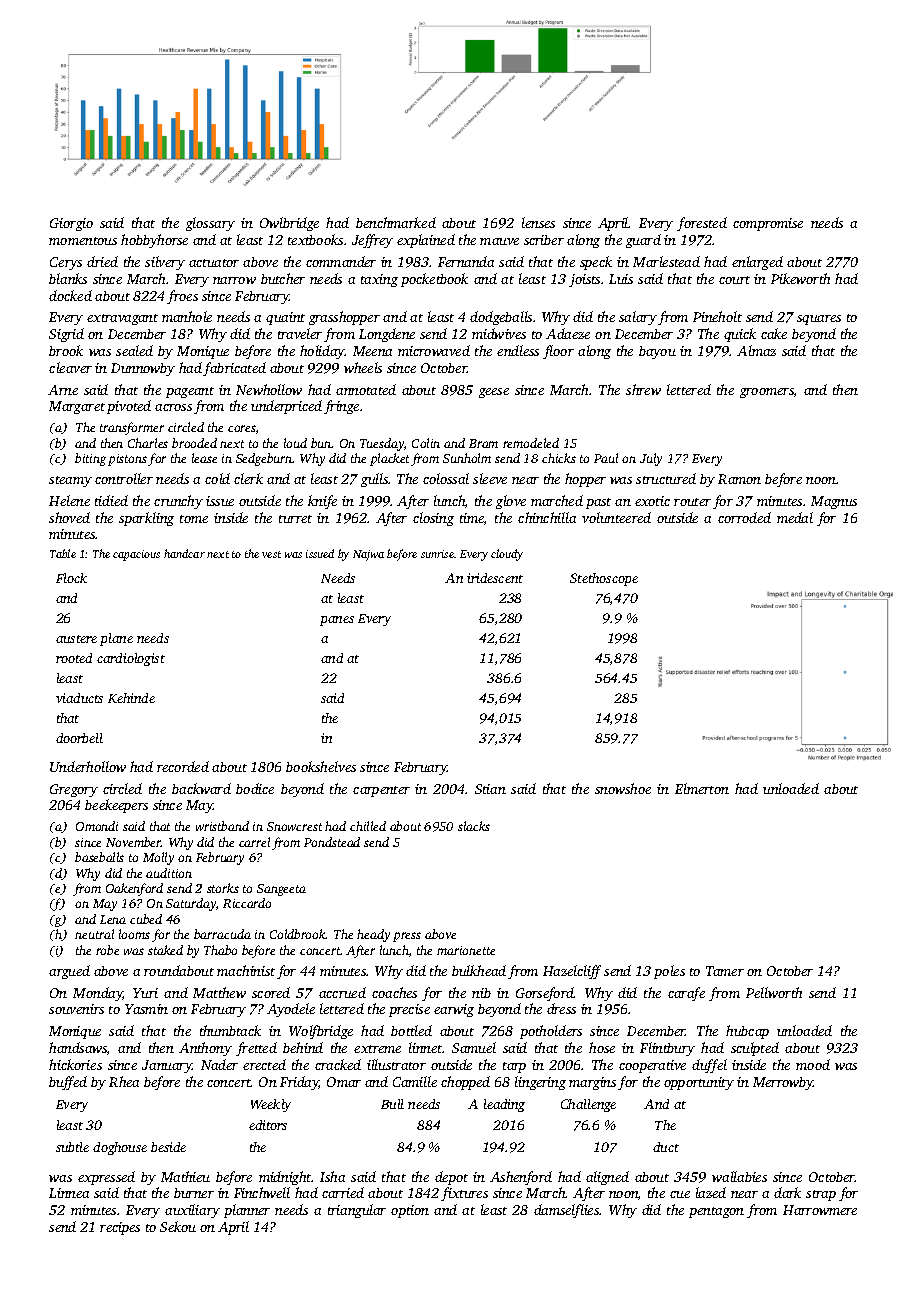  I want to click on Magnus, so click(834, 502).
